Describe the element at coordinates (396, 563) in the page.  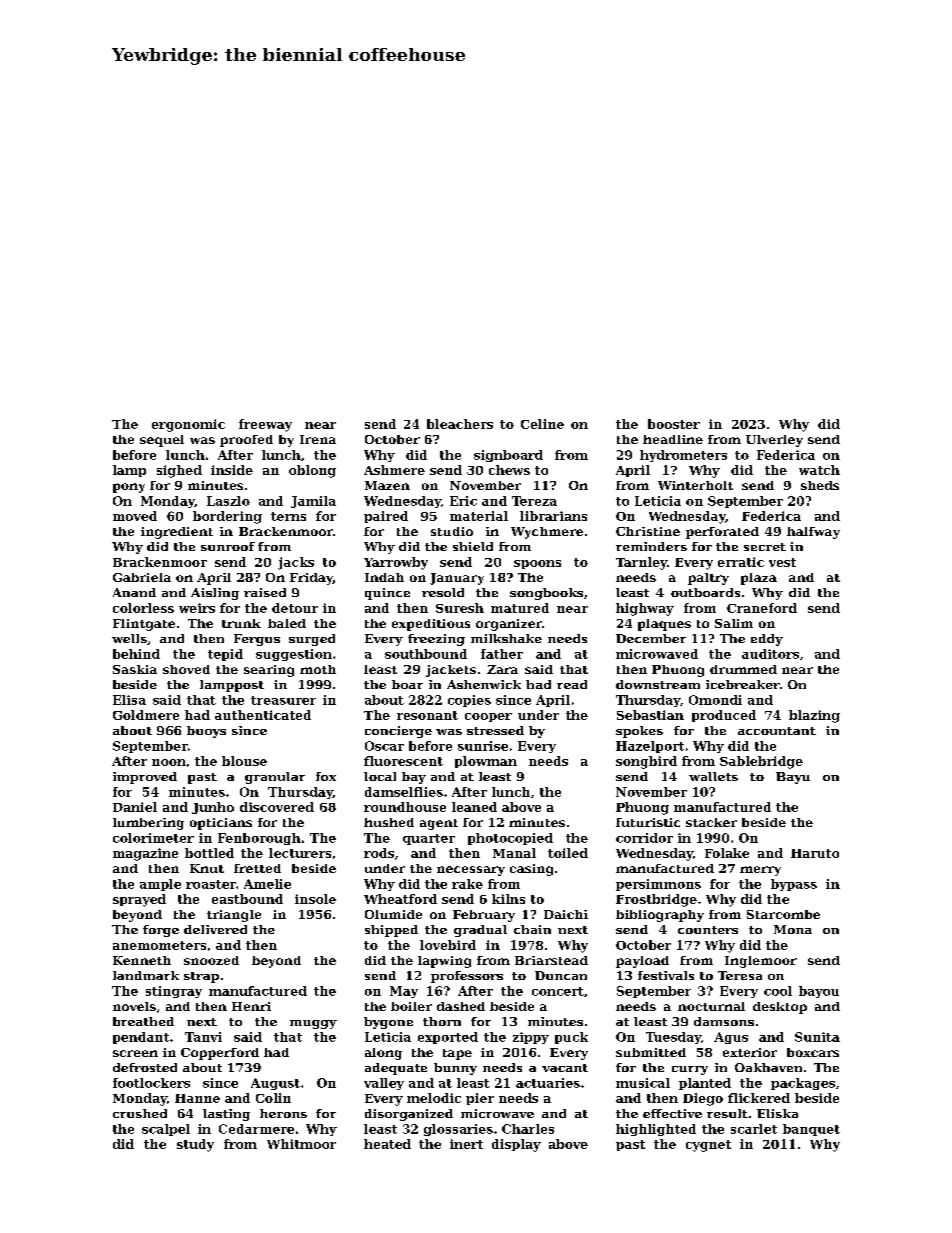
I see `Yarrowby` at that location.
